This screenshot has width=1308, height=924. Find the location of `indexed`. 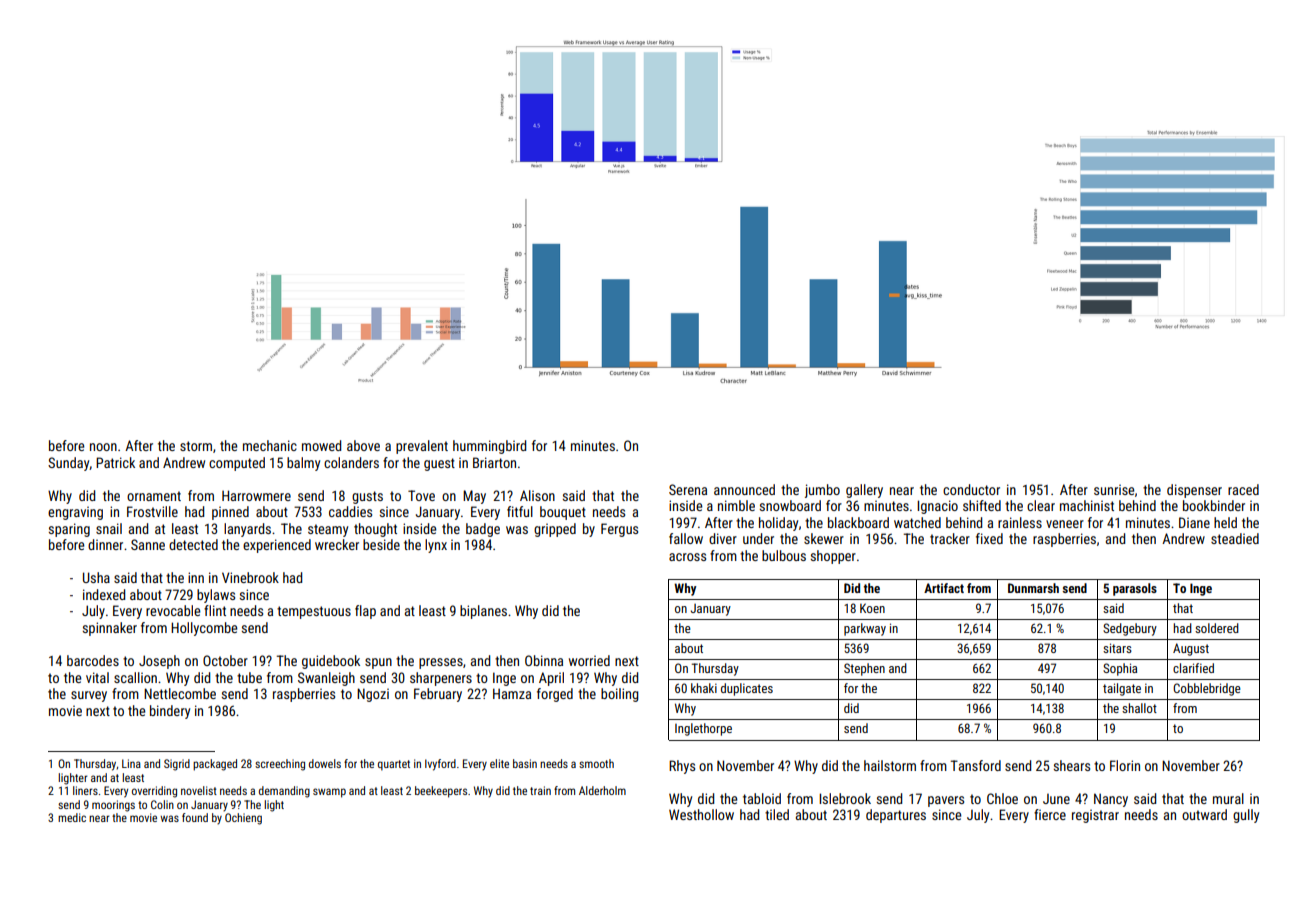

indexed is located at coordinates (104, 594).
